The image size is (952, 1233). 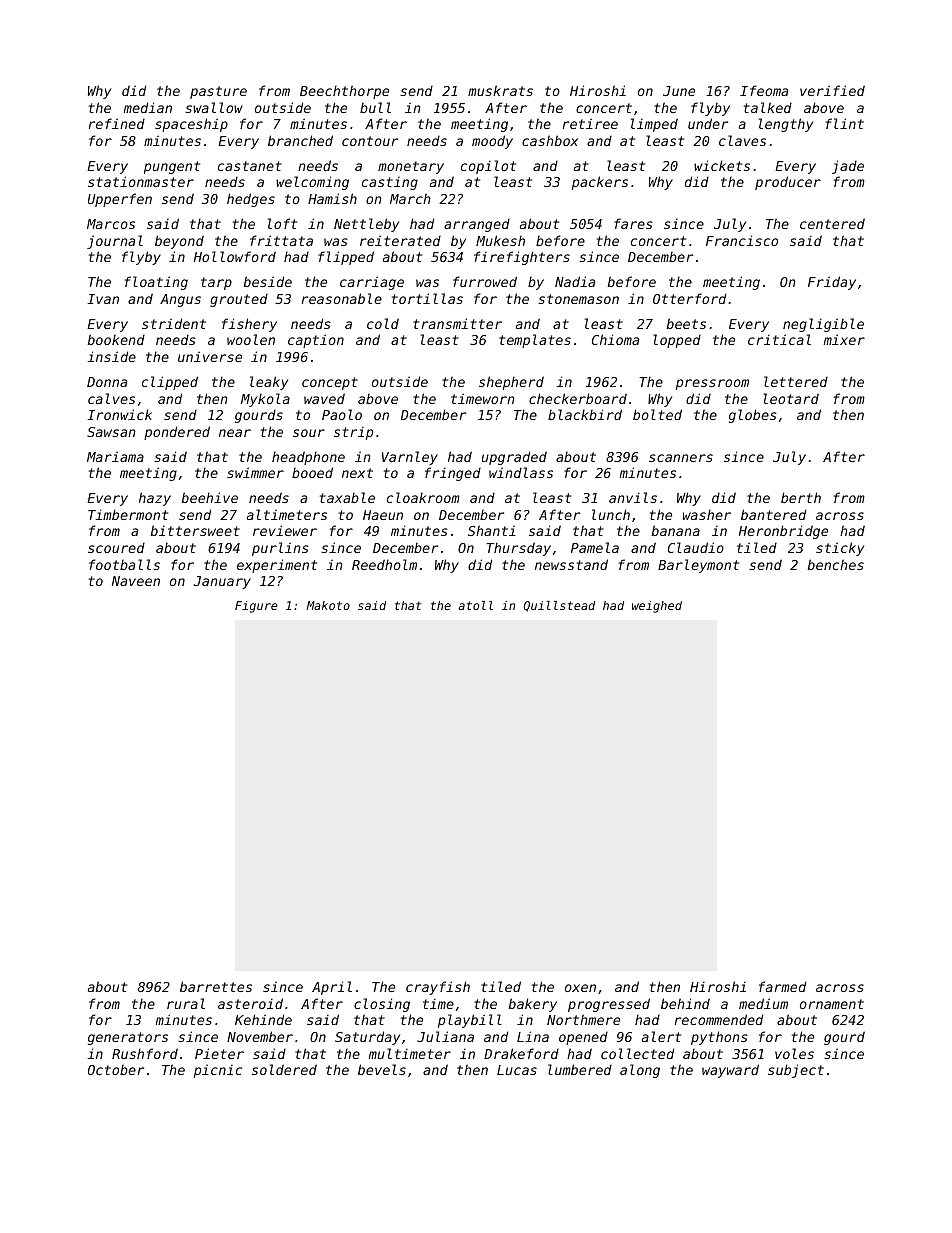 What do you see at coordinates (366, 225) in the screenshot?
I see `Nettleby` at bounding box center [366, 225].
